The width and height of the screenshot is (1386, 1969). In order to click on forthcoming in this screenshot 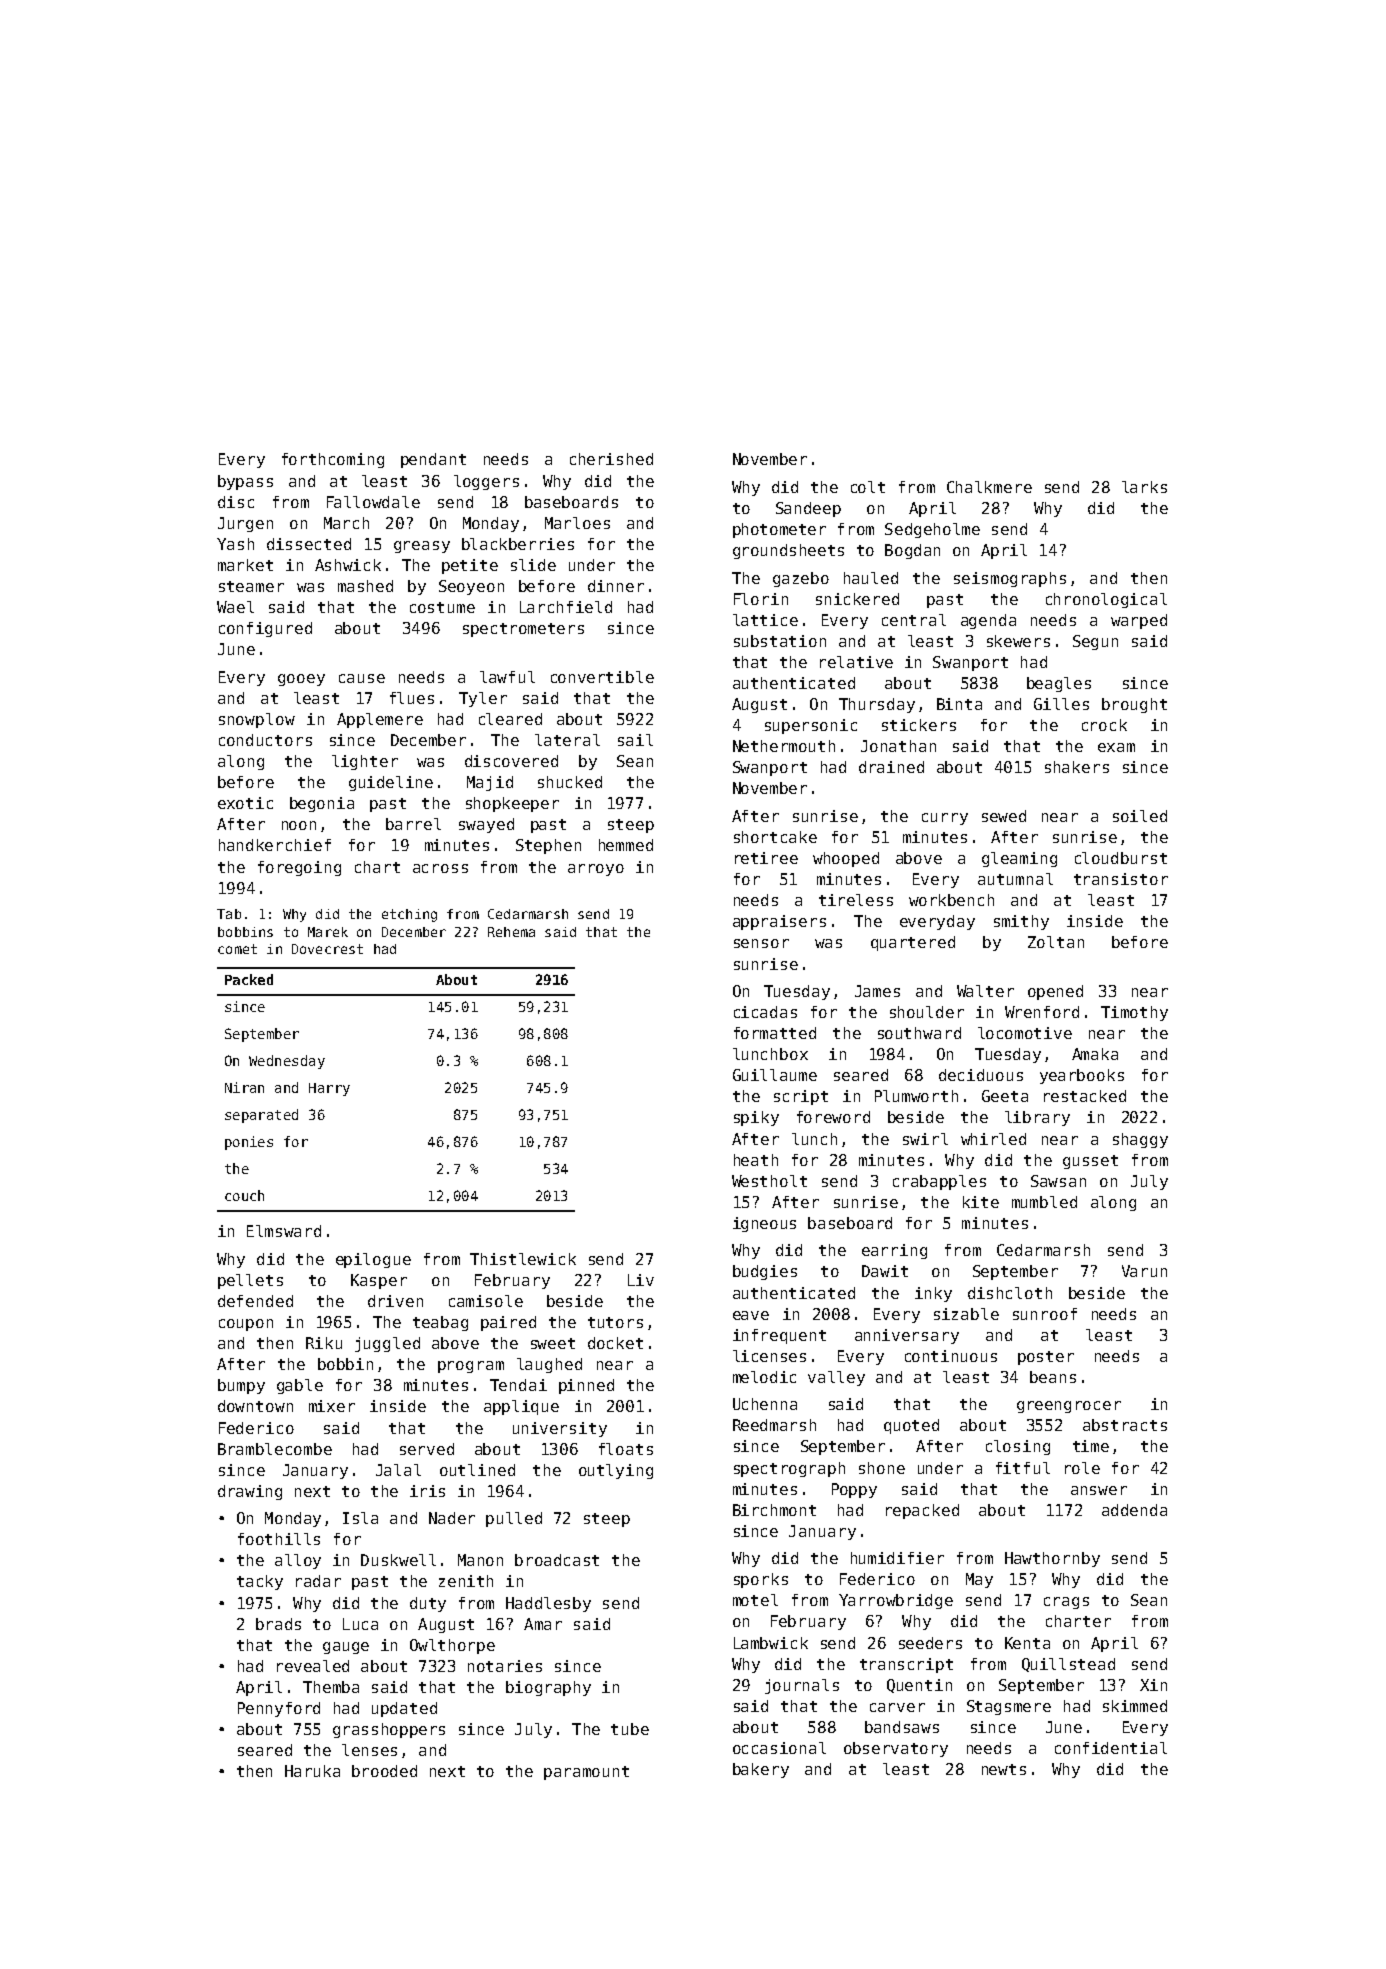, I will do `click(333, 460)`.
